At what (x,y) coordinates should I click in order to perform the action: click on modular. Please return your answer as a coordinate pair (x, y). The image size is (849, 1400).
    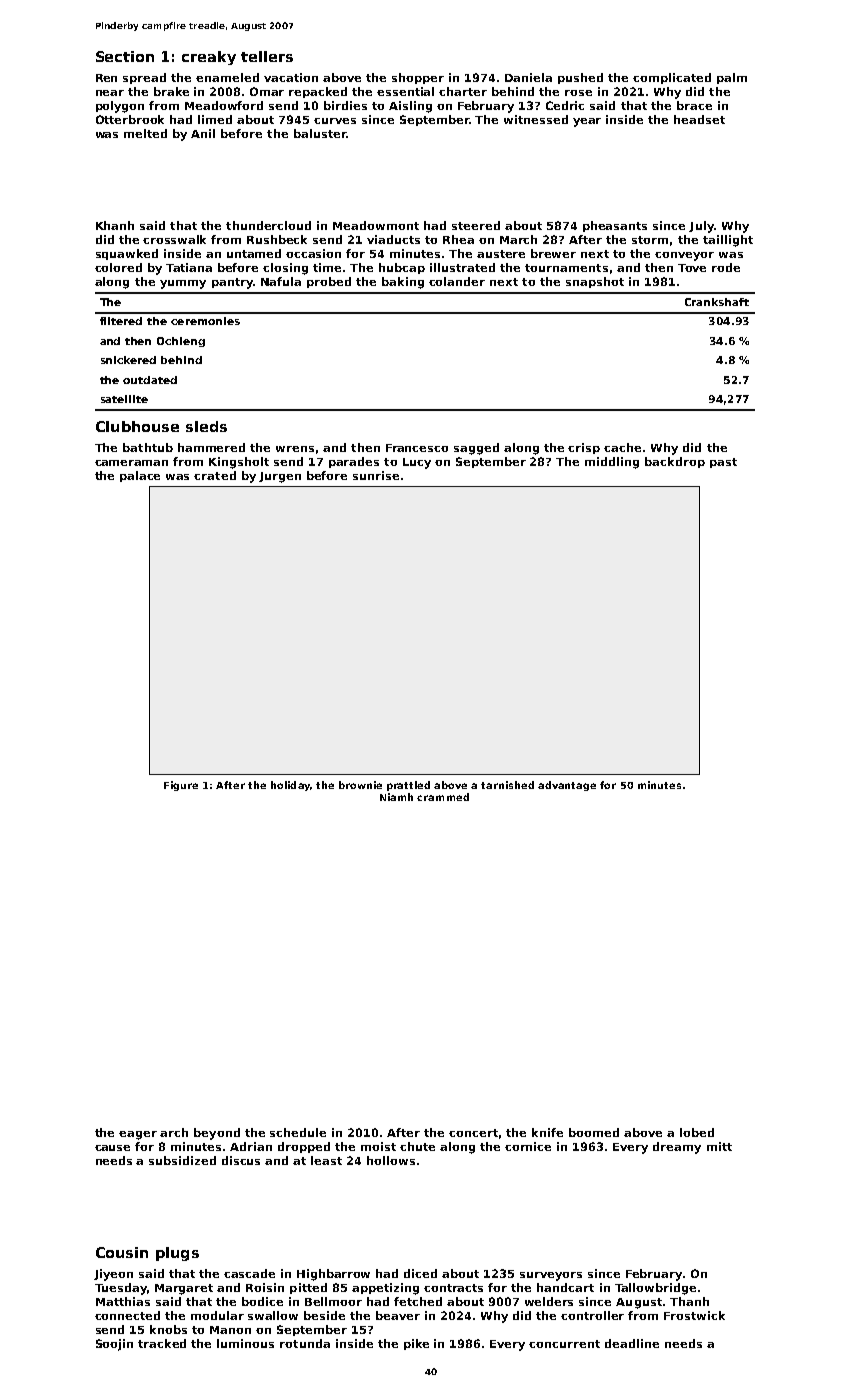
    Looking at the image, I should click on (217, 1315).
